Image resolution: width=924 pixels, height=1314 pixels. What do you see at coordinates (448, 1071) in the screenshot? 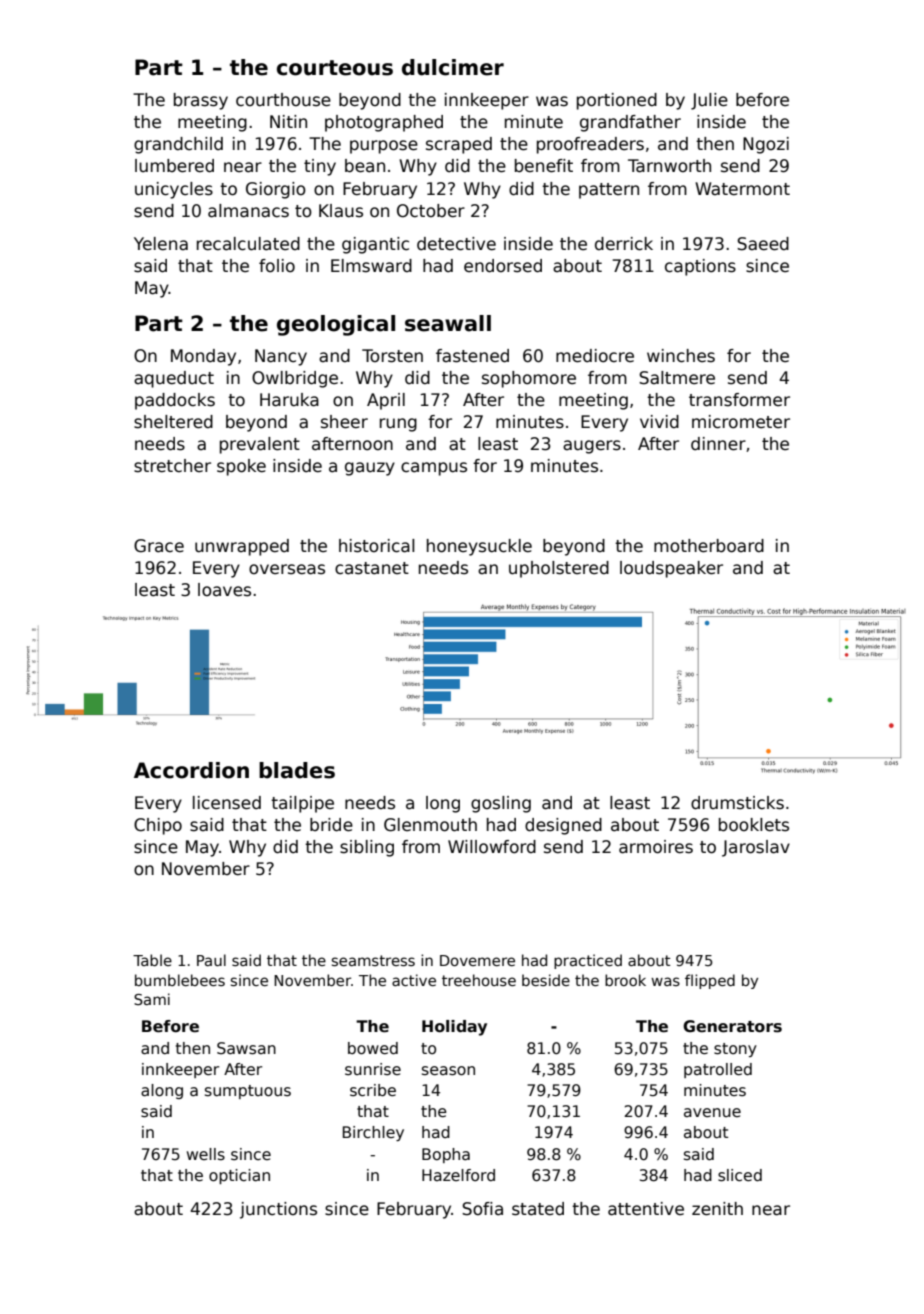
I see `season` at bounding box center [448, 1071].
